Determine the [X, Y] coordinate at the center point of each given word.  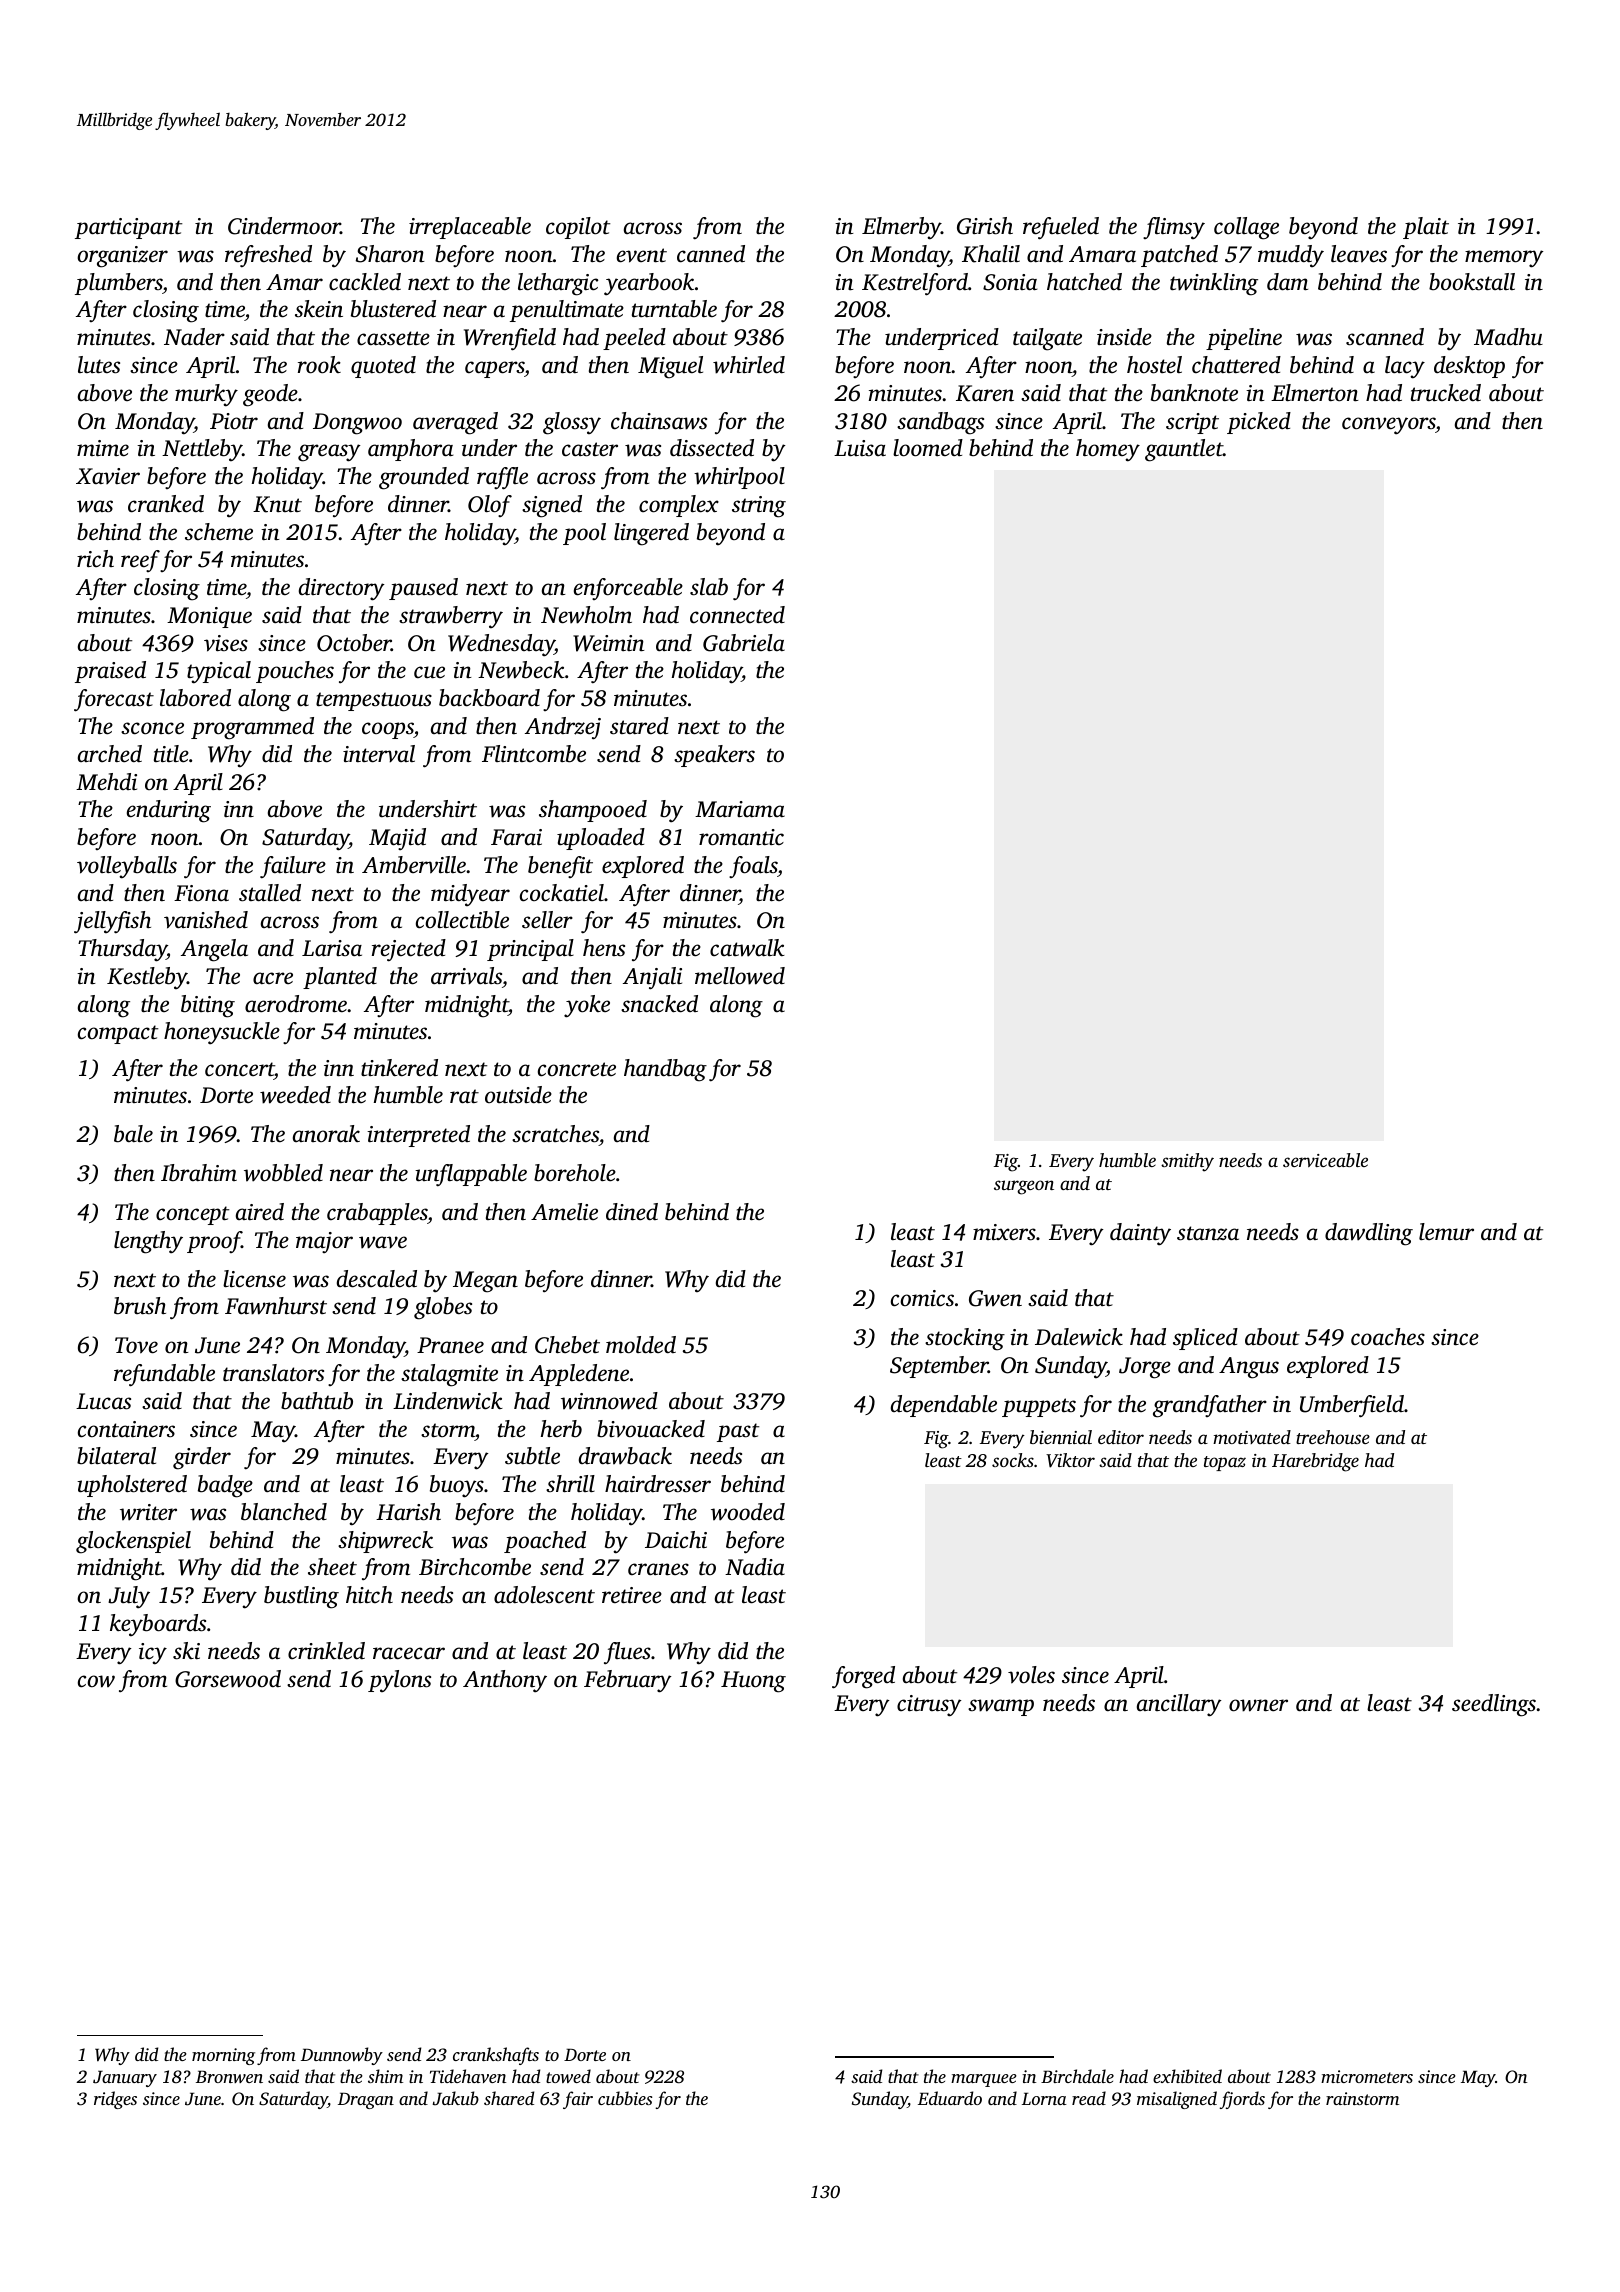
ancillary [1179, 1705]
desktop [1469, 367]
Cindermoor [284, 226]
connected [737, 615]
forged [863, 1677]
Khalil [991, 254]
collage [1246, 228]
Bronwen [229, 2076]
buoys [457, 1486]
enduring [169, 811]
